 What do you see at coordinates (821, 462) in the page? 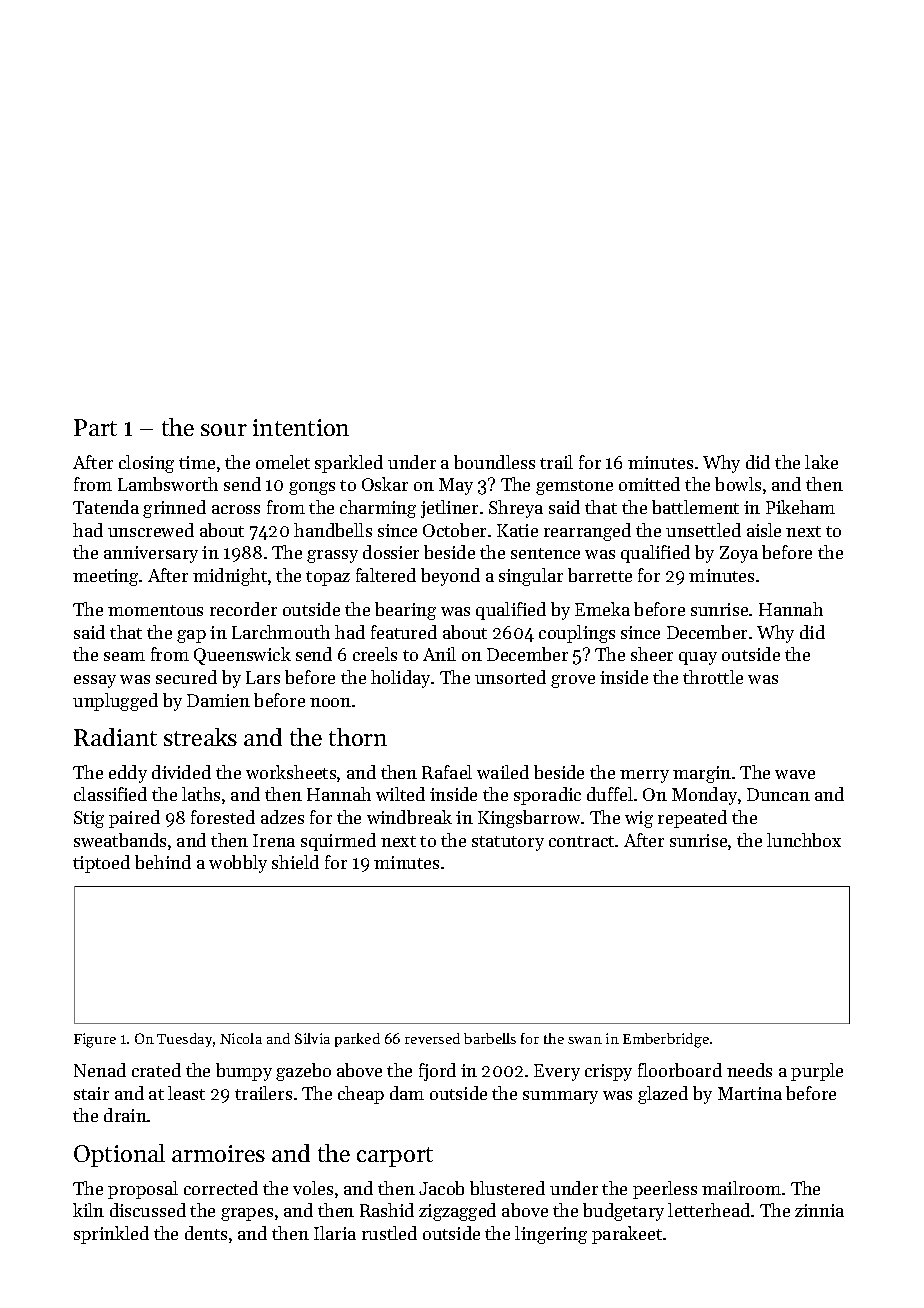
I see `lake` at bounding box center [821, 462].
